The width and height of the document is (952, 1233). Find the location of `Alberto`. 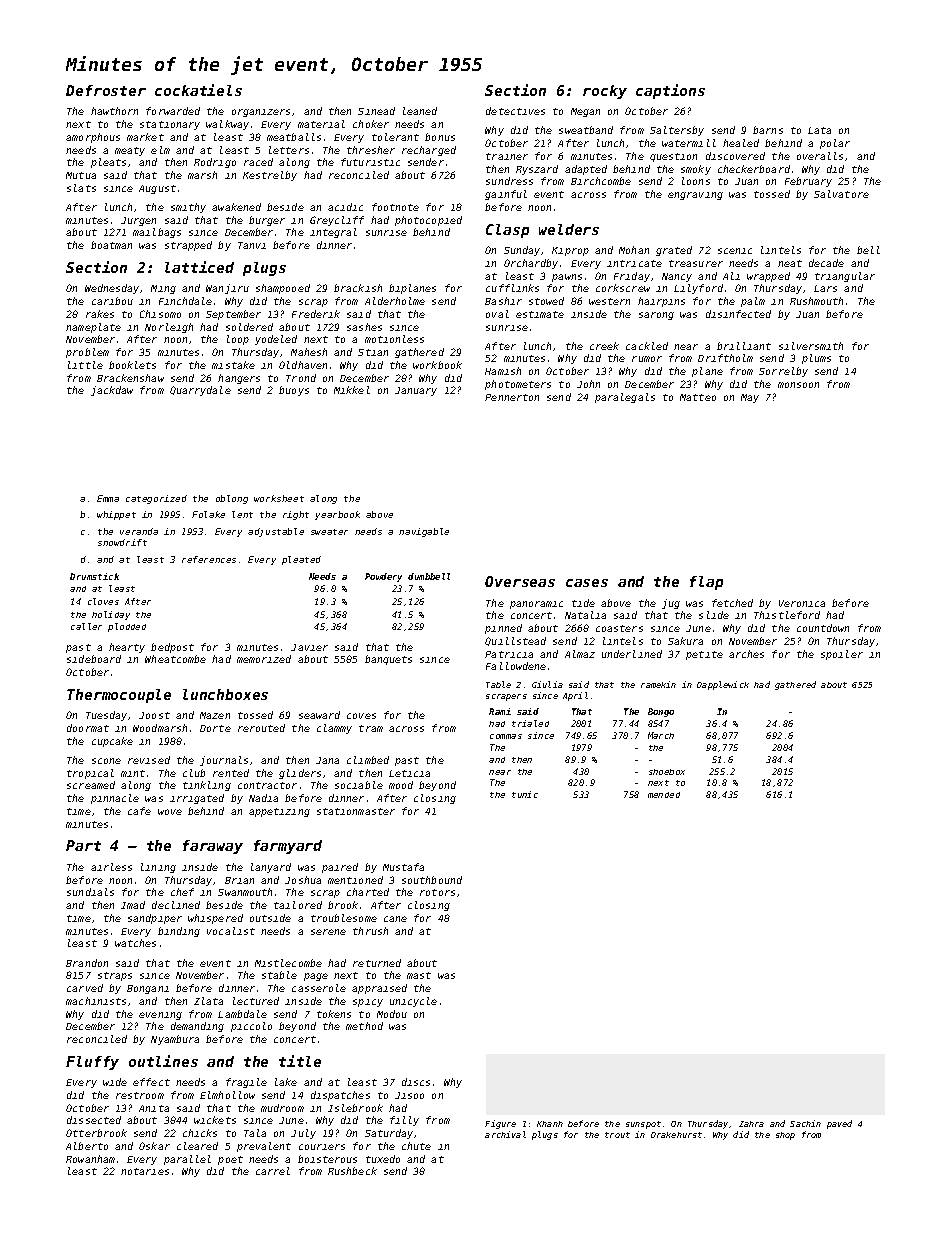

Alberto is located at coordinates (87, 1146).
